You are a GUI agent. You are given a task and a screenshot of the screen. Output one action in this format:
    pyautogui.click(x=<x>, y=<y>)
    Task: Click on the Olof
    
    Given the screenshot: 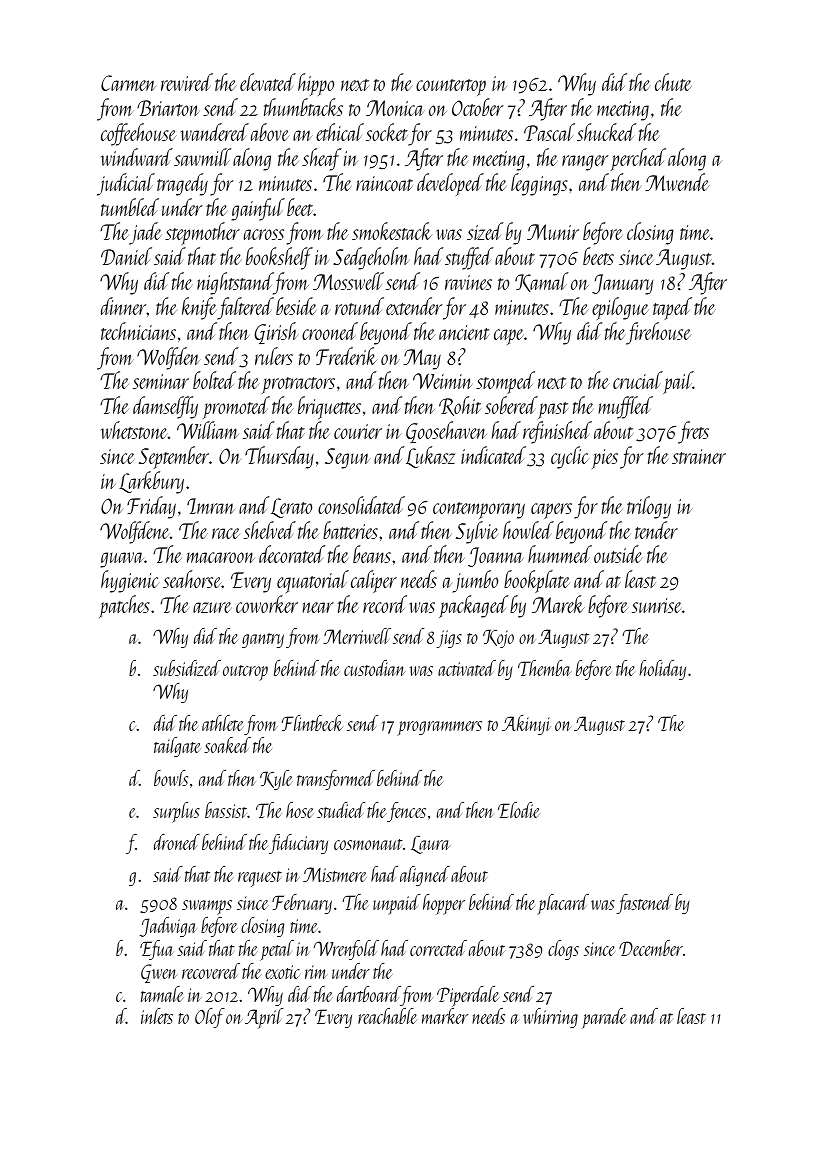 What is the action you would take?
    pyautogui.click(x=210, y=1018)
